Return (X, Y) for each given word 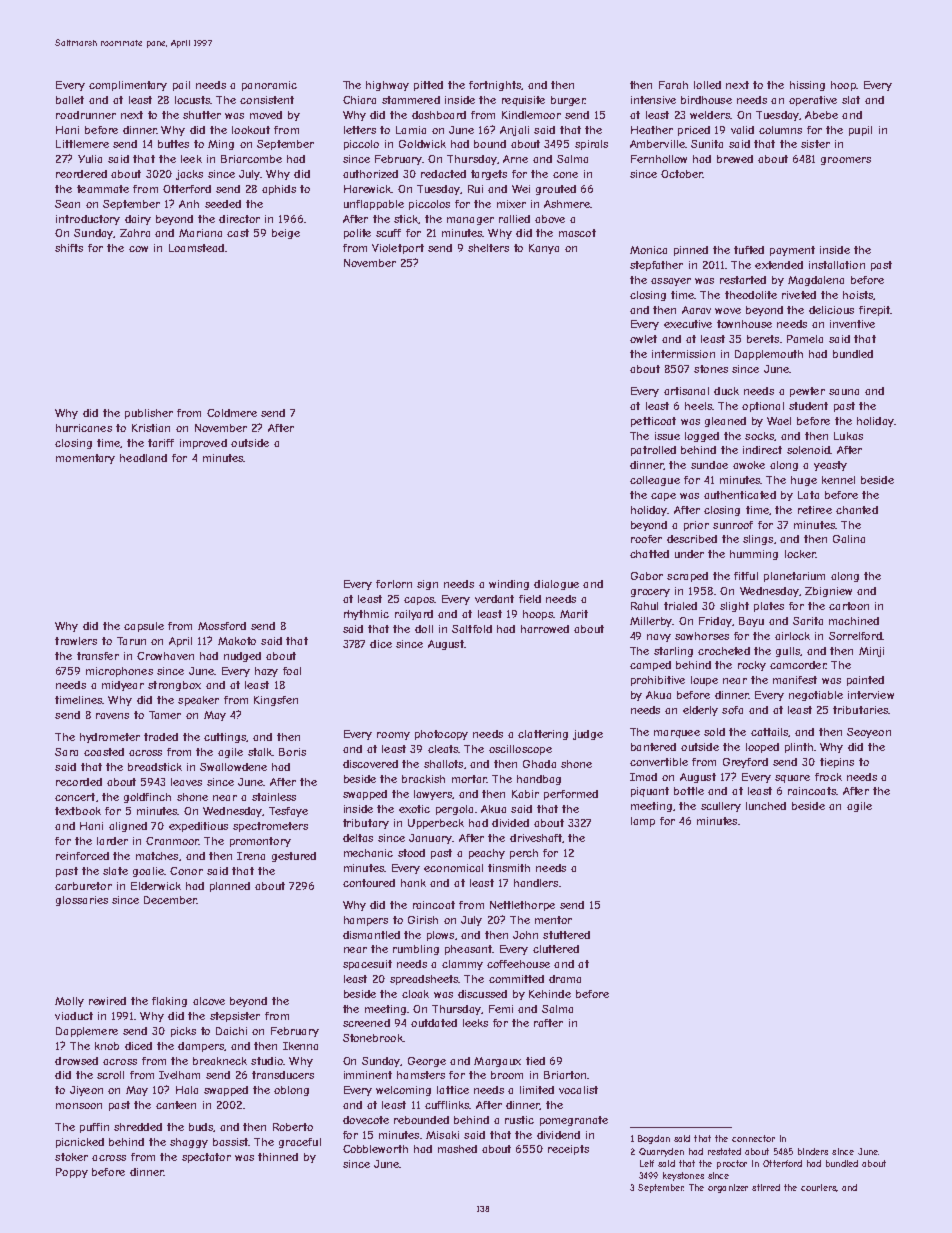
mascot (577, 233)
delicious (831, 310)
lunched (766, 806)
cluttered (556, 949)
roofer (646, 539)
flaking (169, 1002)
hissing (807, 86)
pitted (428, 86)
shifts (69, 248)
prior (696, 526)
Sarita (808, 621)
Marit (574, 614)
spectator (206, 1158)
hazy (266, 672)
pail (181, 86)
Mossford (222, 626)
